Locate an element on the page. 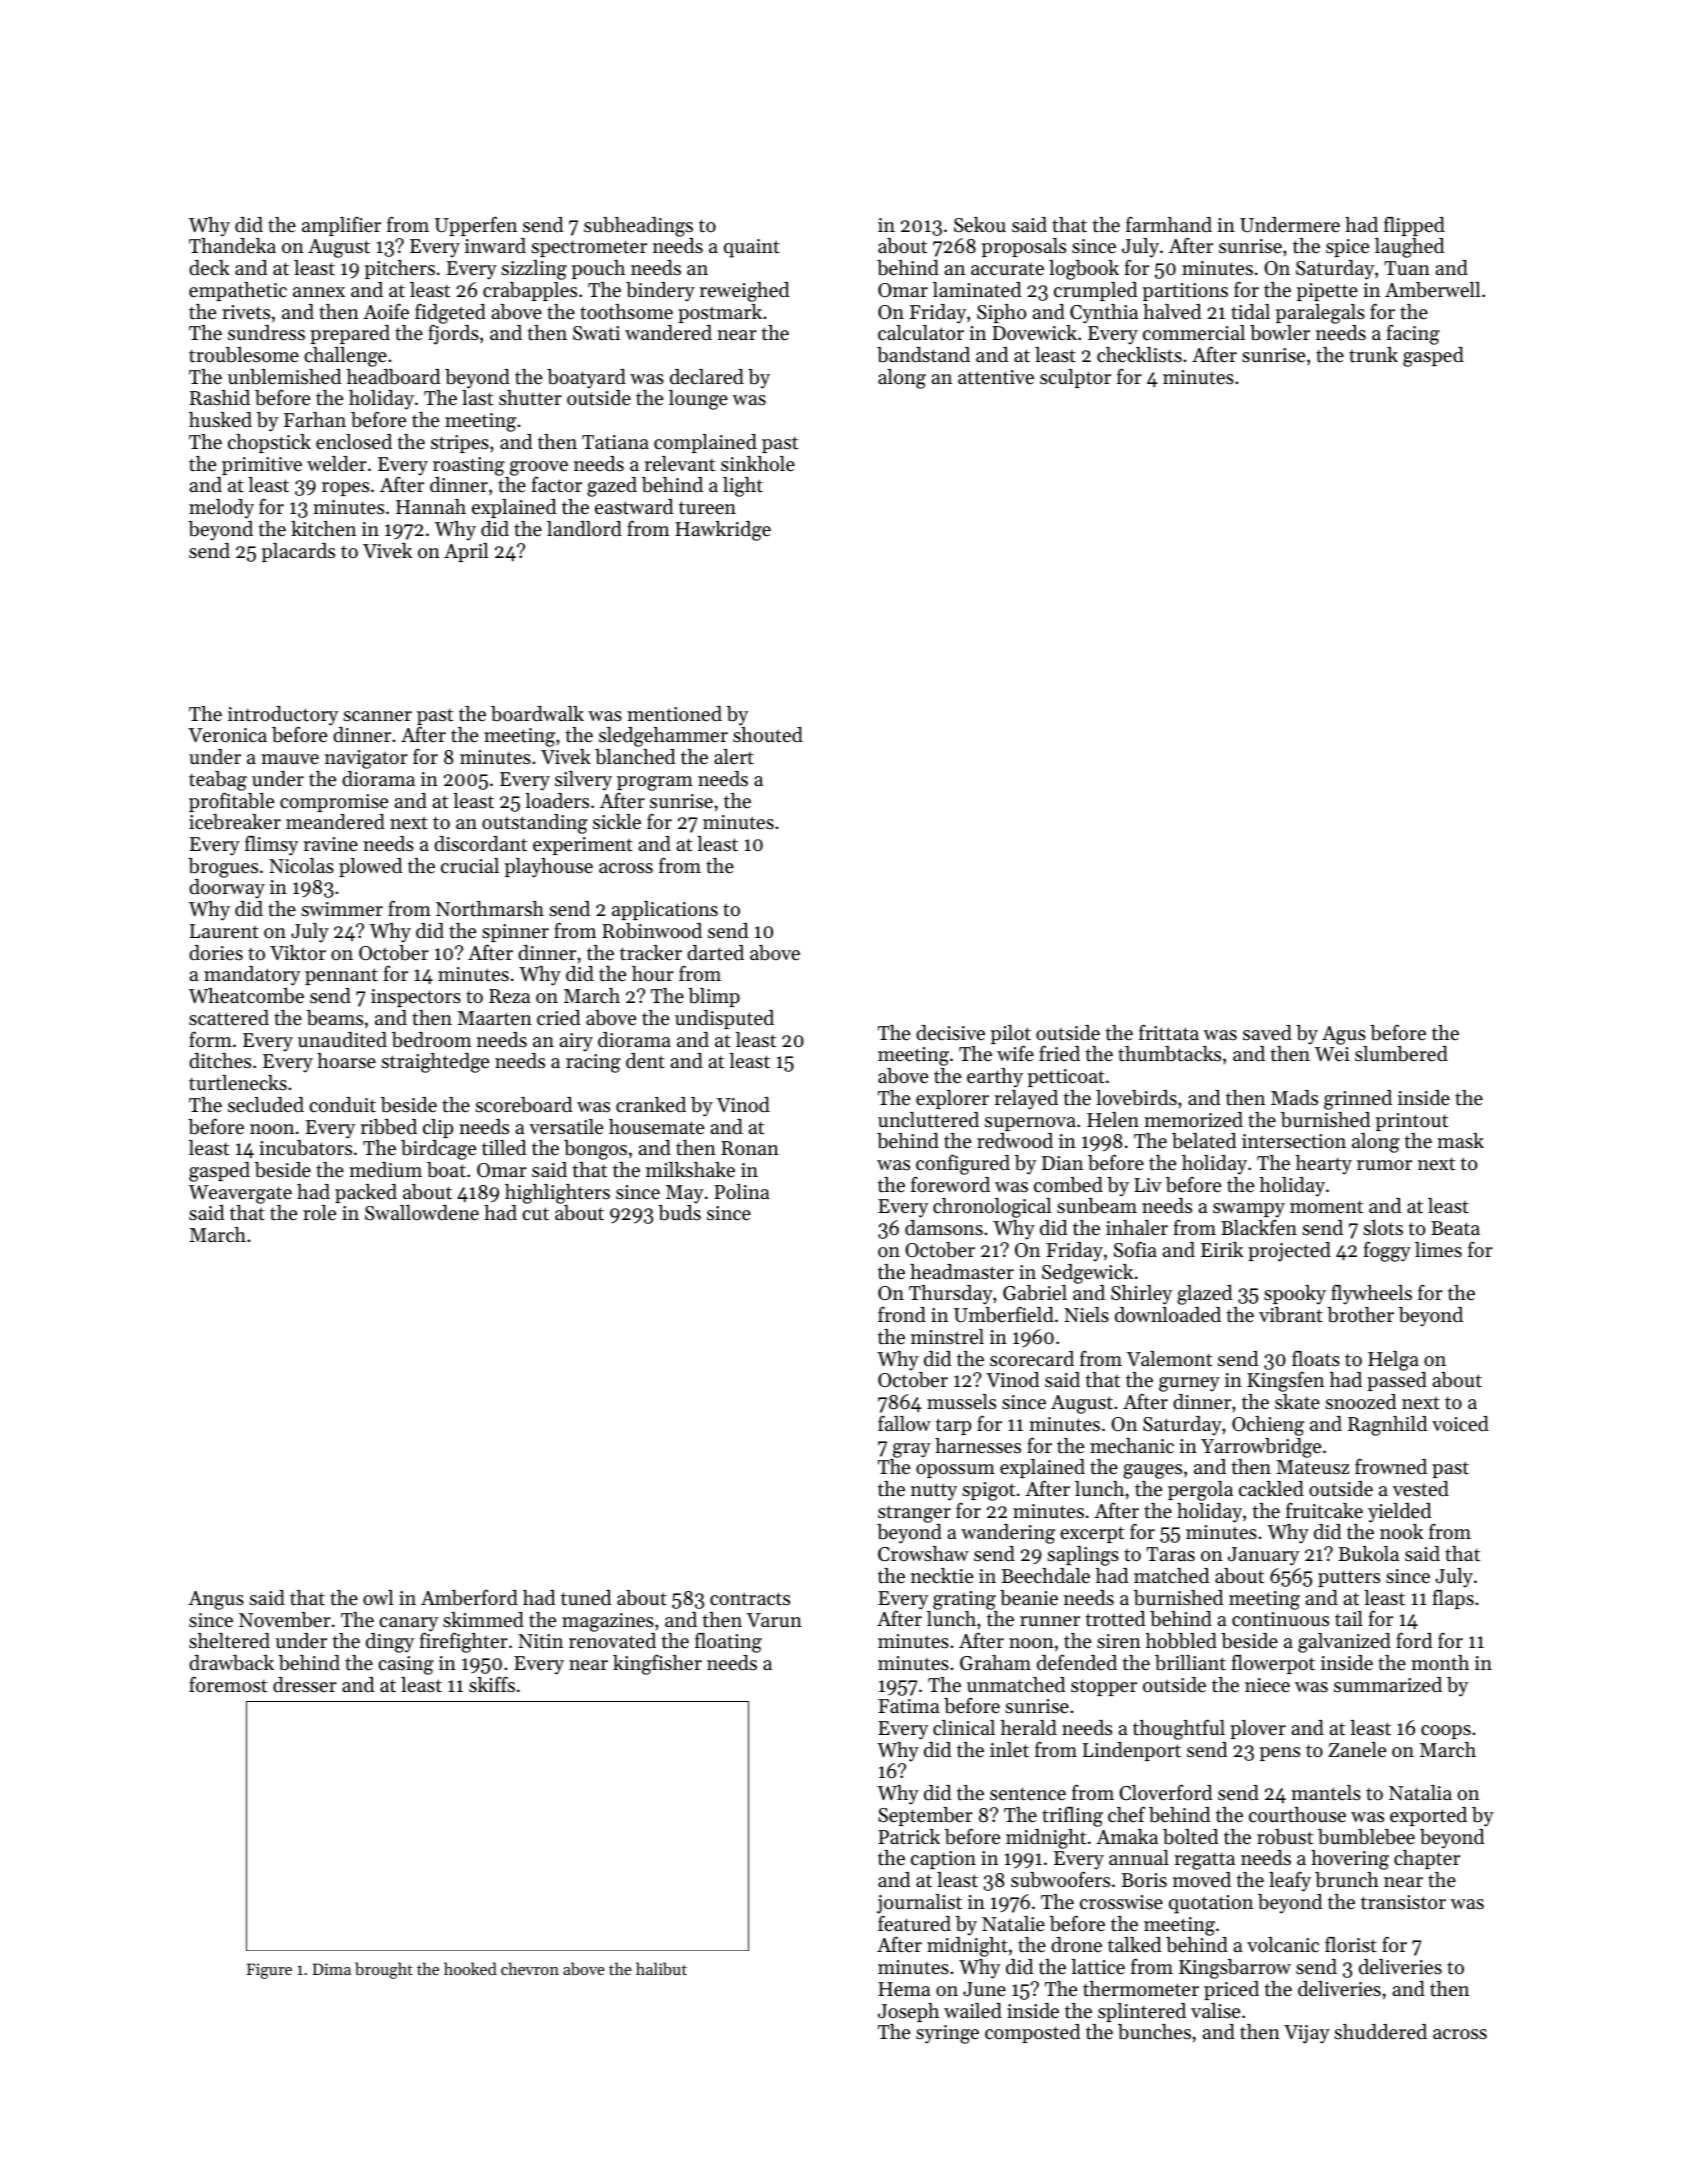 The image size is (1683, 2178). voiced is located at coordinates (1460, 1423).
